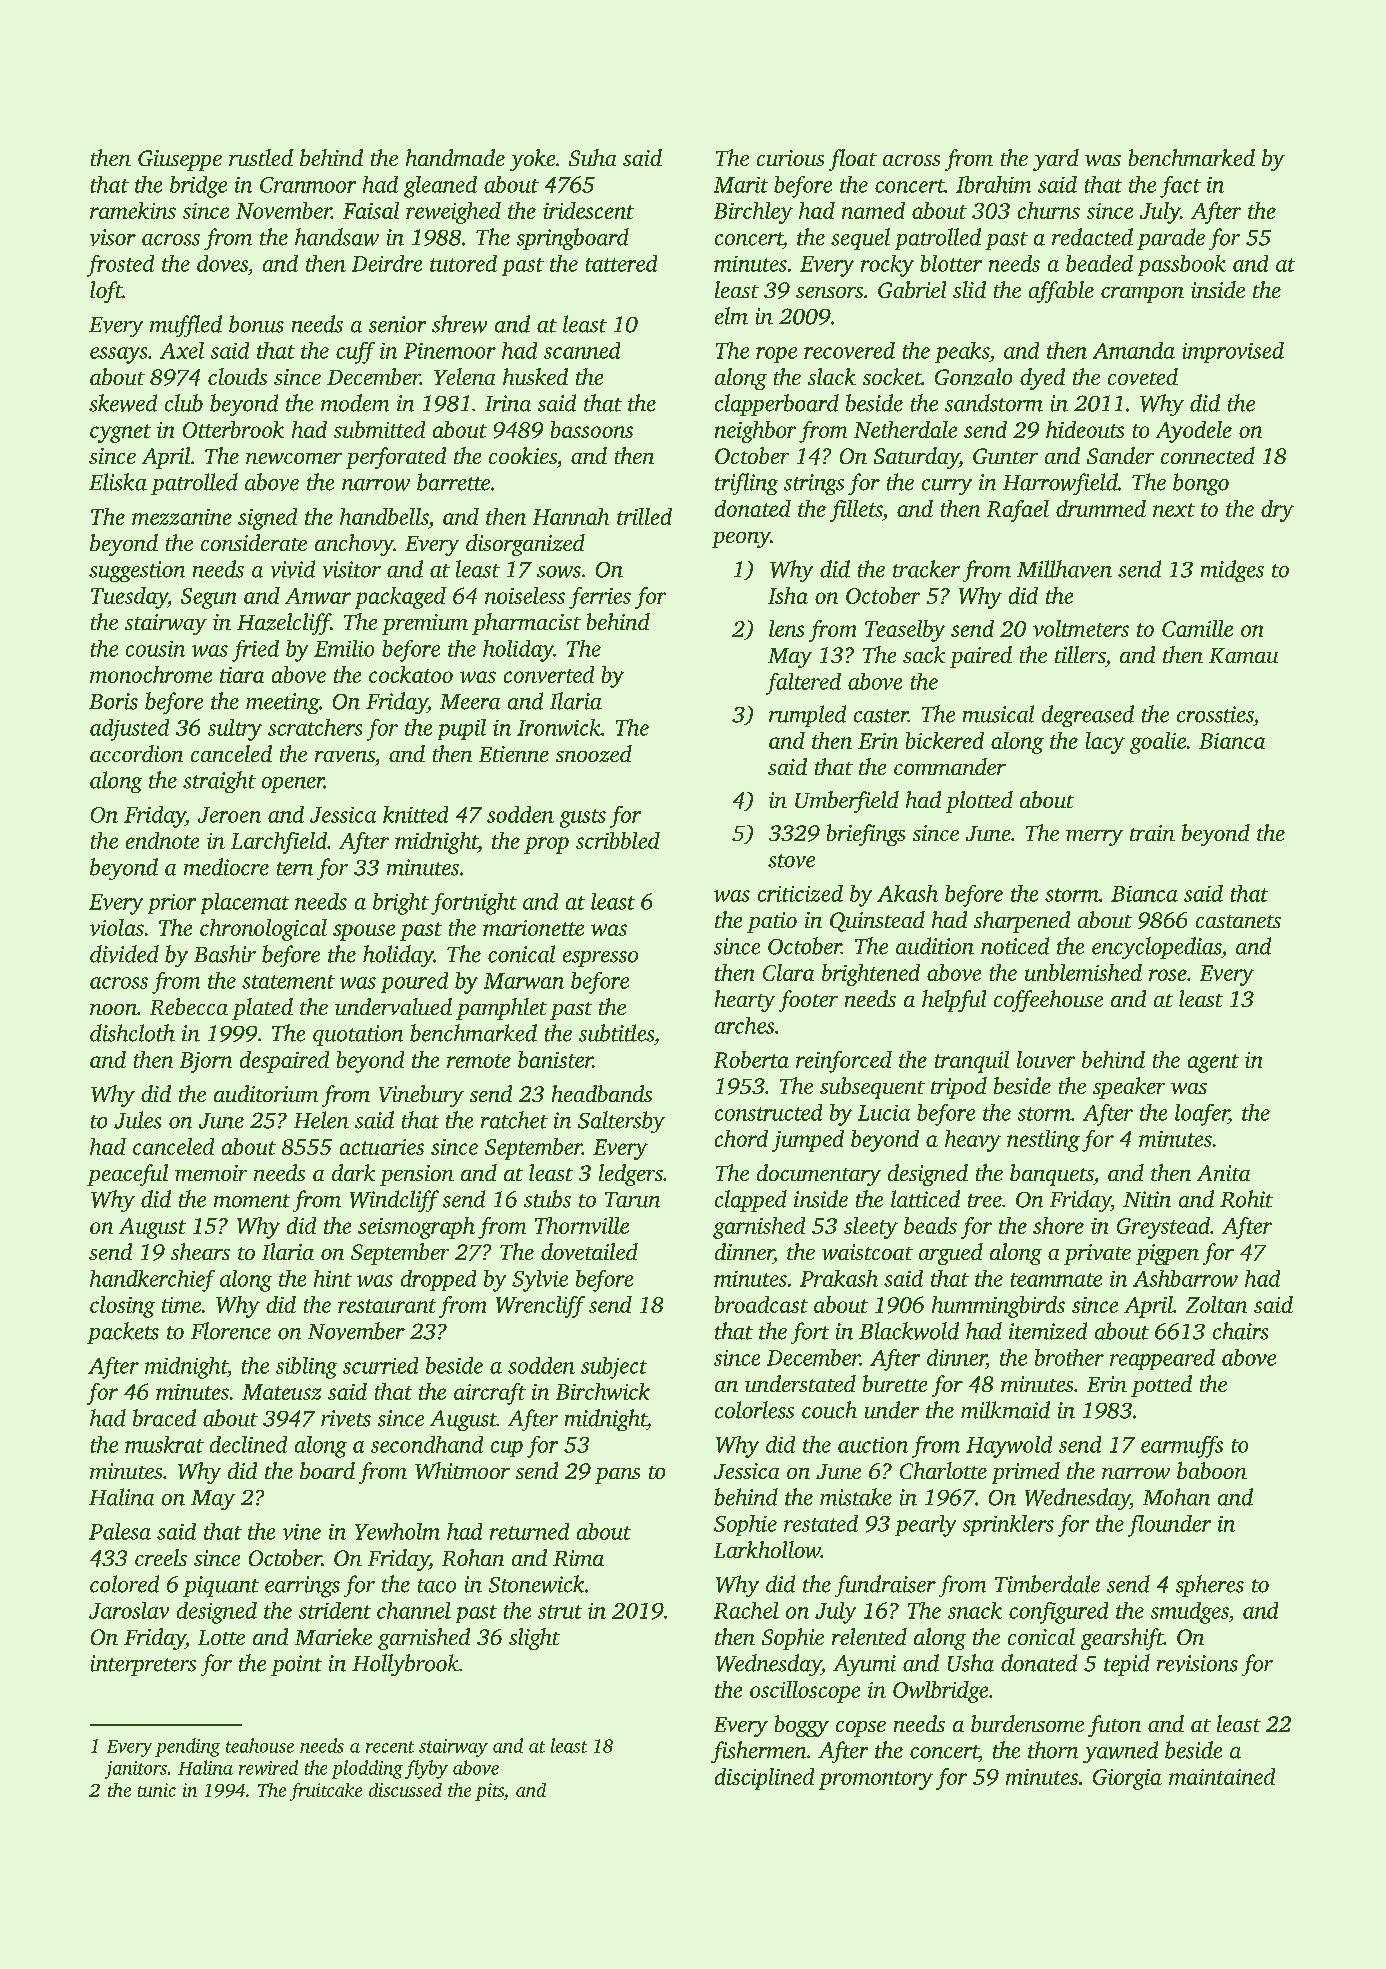 This screenshot has height=1969, width=1386. Describe the element at coordinates (387, 1306) in the screenshot. I see `restaurant` at that location.
